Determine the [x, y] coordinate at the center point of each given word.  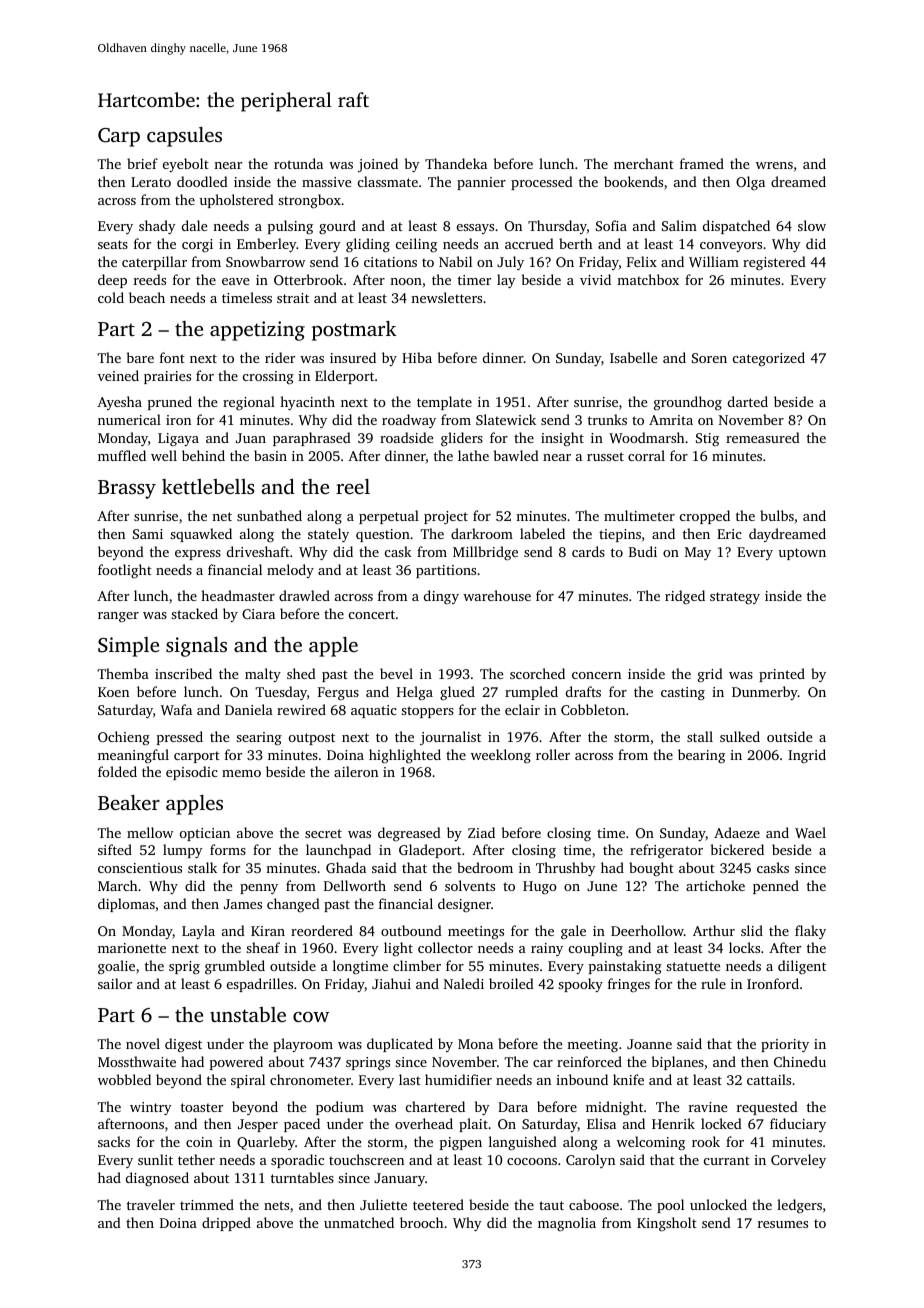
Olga [750, 183]
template [444, 403]
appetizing [257, 331]
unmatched [359, 1222]
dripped [226, 1224]
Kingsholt [667, 1224]
